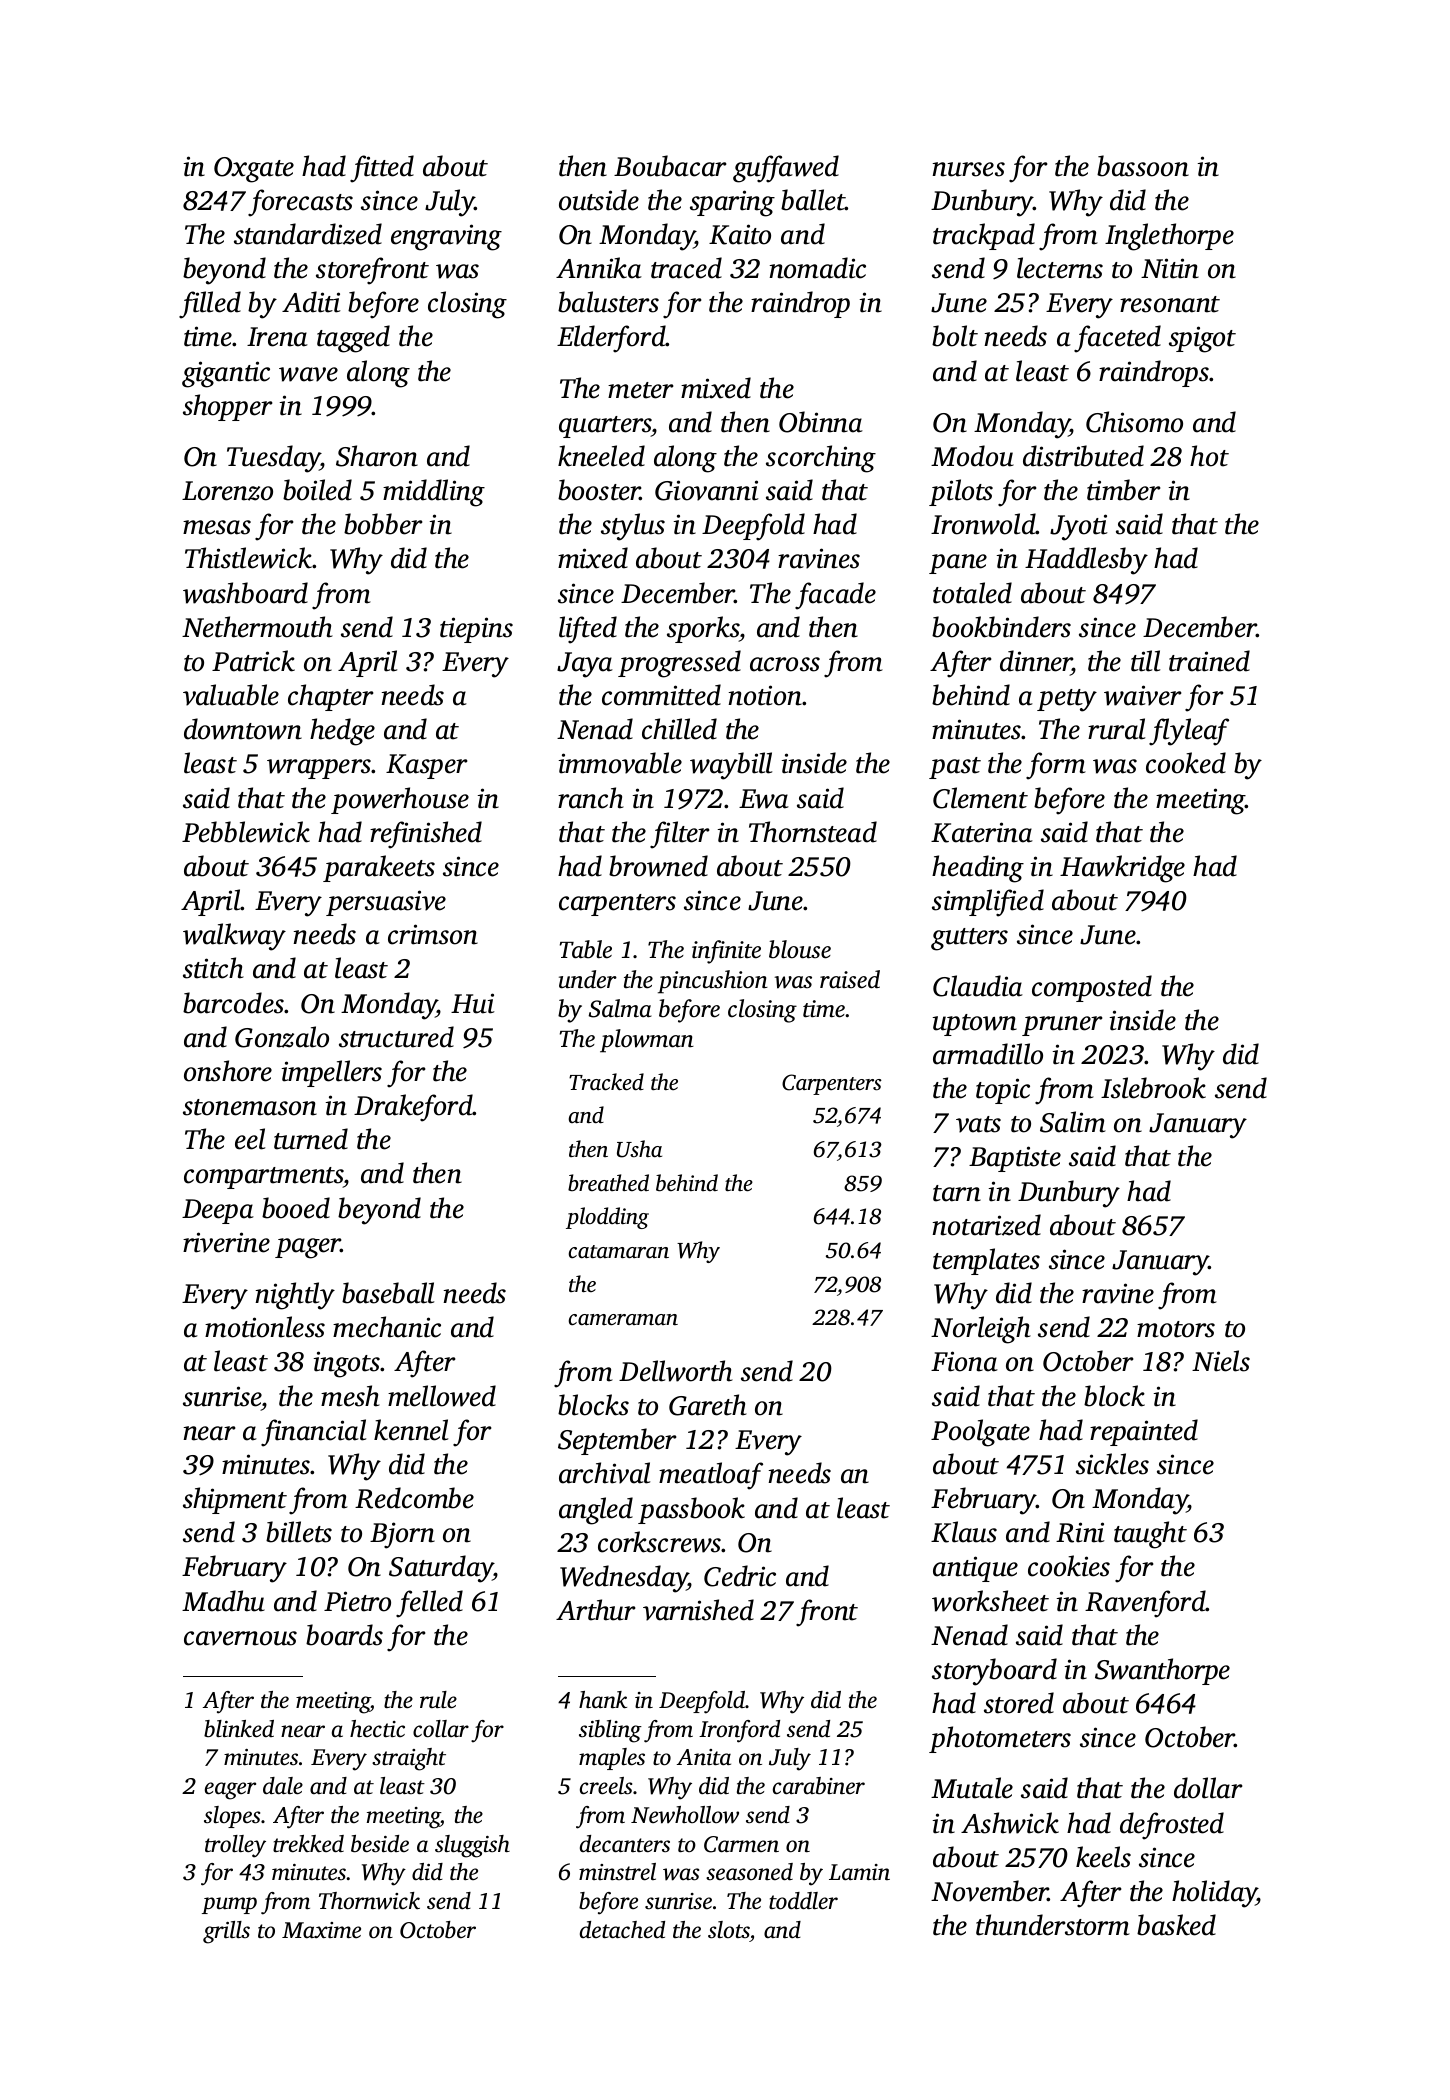 The height and width of the image is (2100, 1450). Describe the element at coordinates (817, 268) in the image. I see `nomadic` at that location.
